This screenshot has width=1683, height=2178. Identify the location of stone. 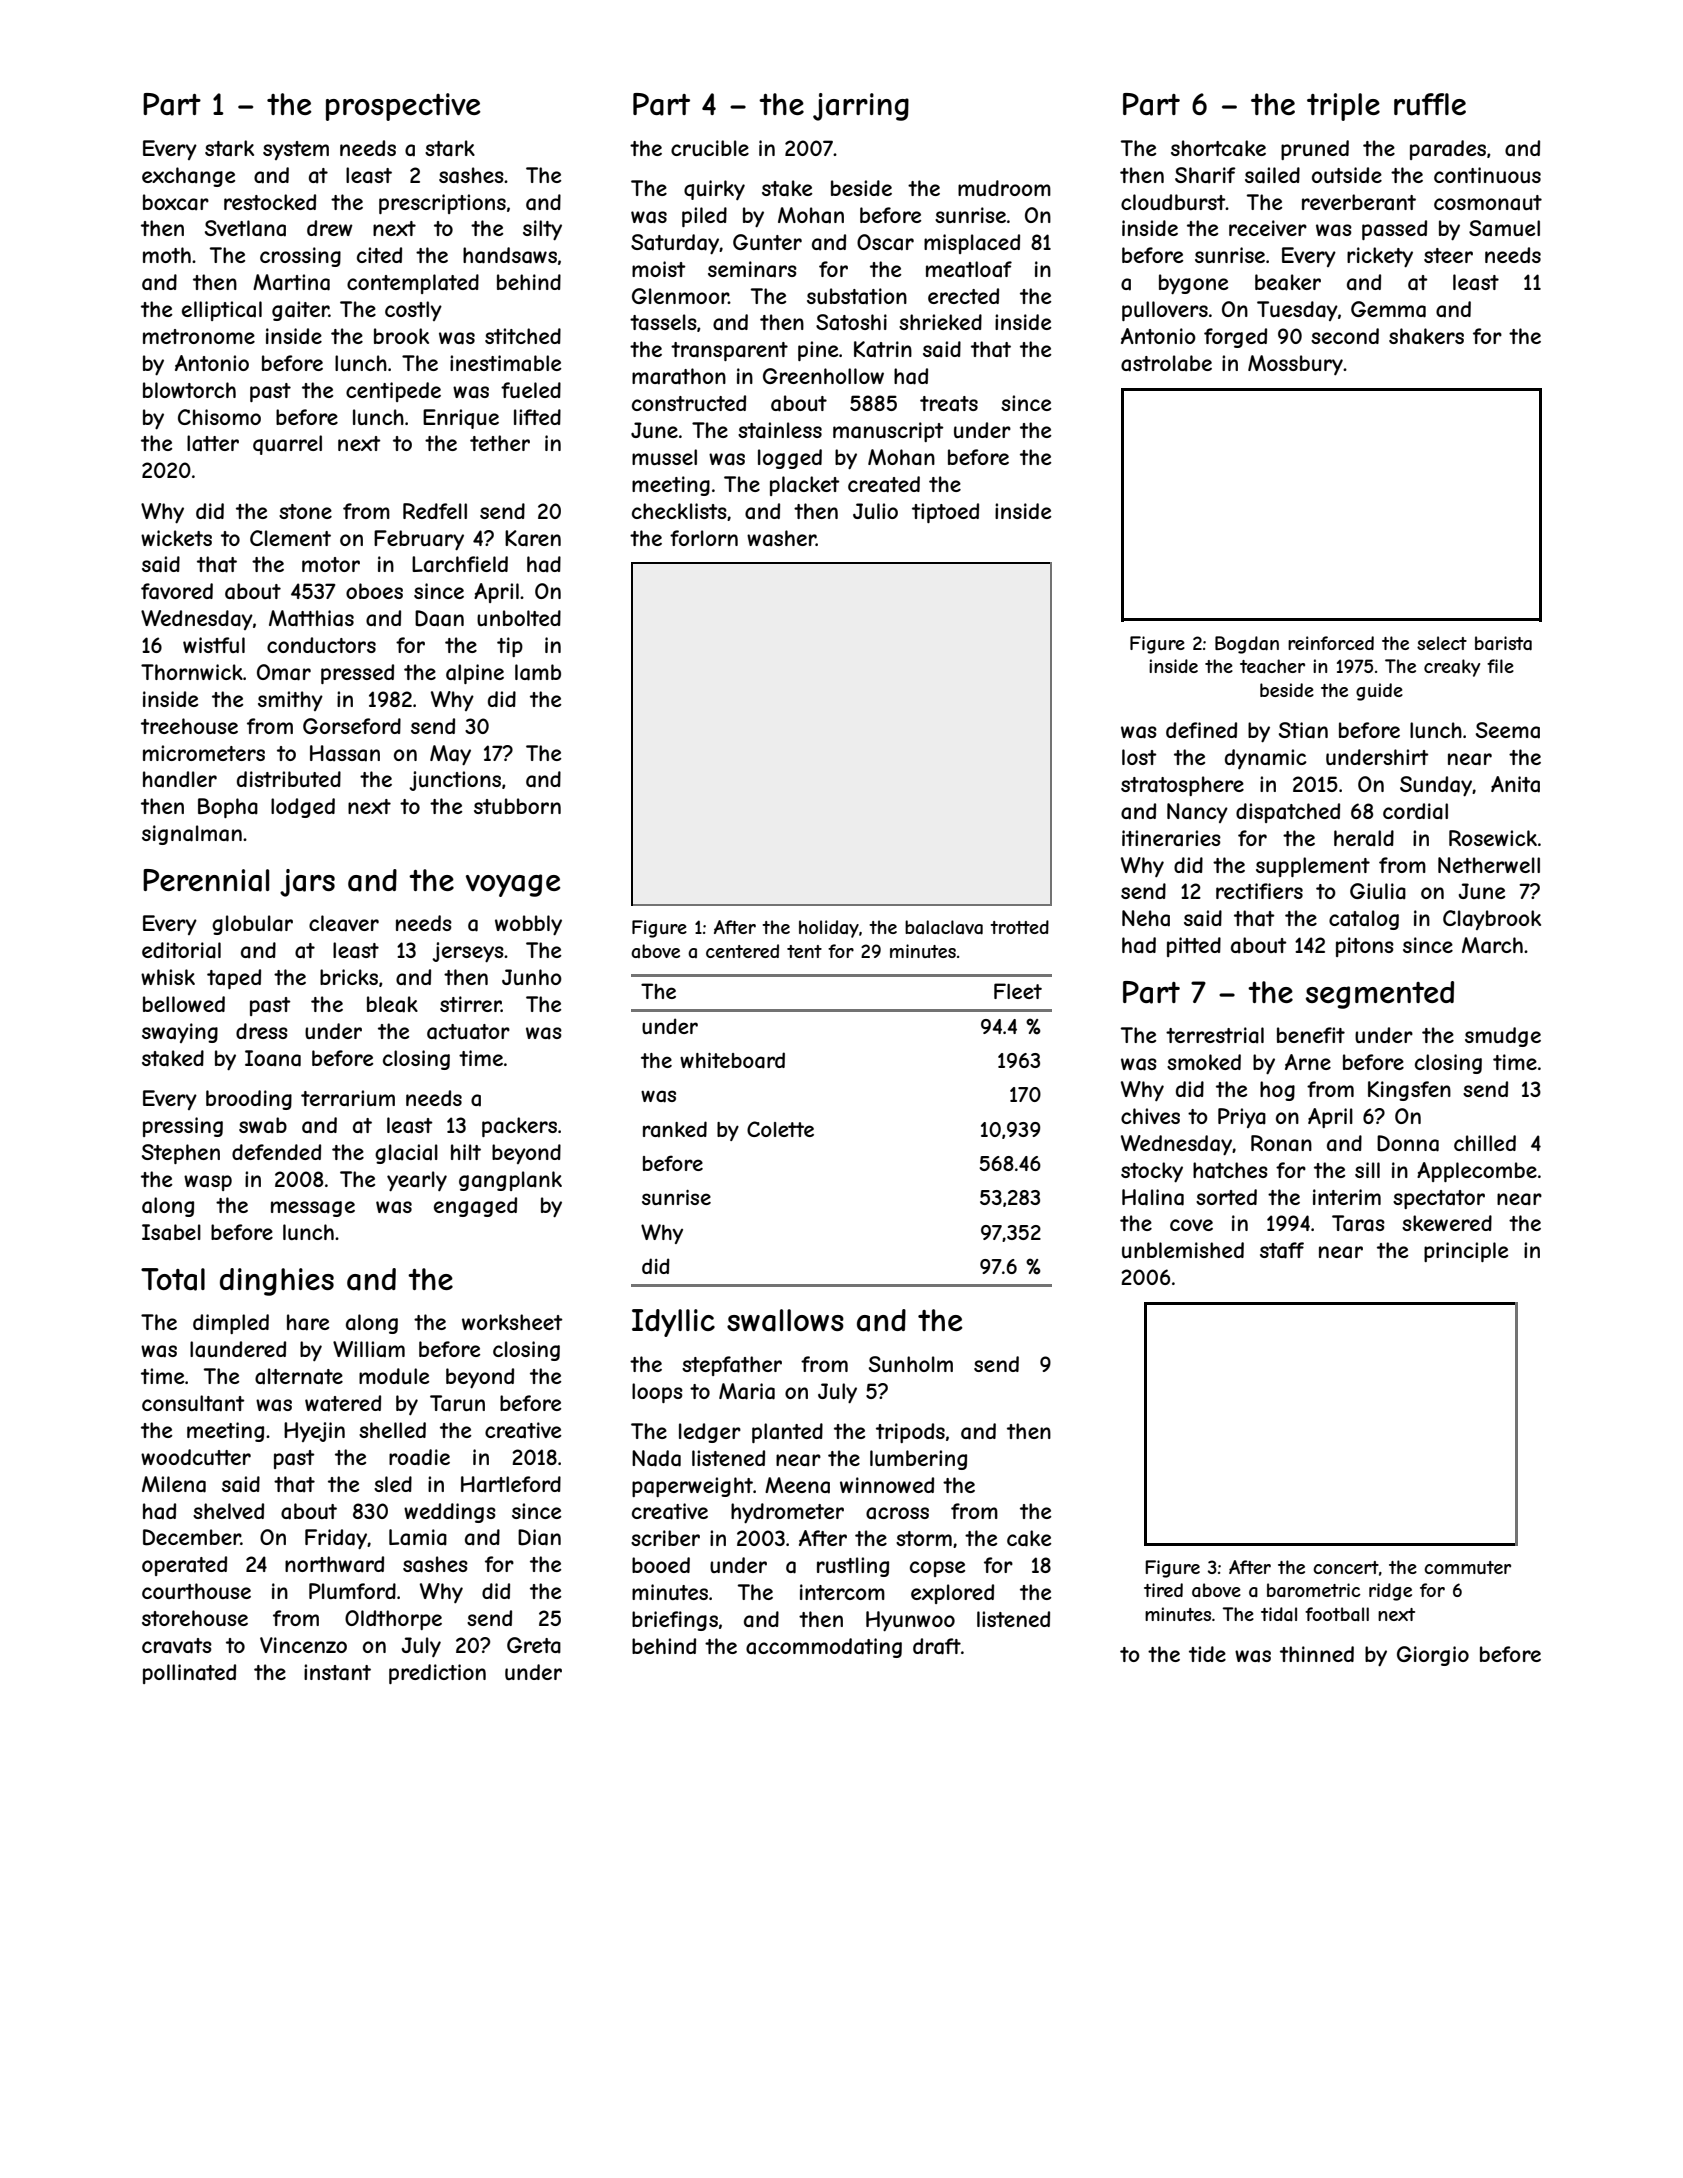
(305, 511).
